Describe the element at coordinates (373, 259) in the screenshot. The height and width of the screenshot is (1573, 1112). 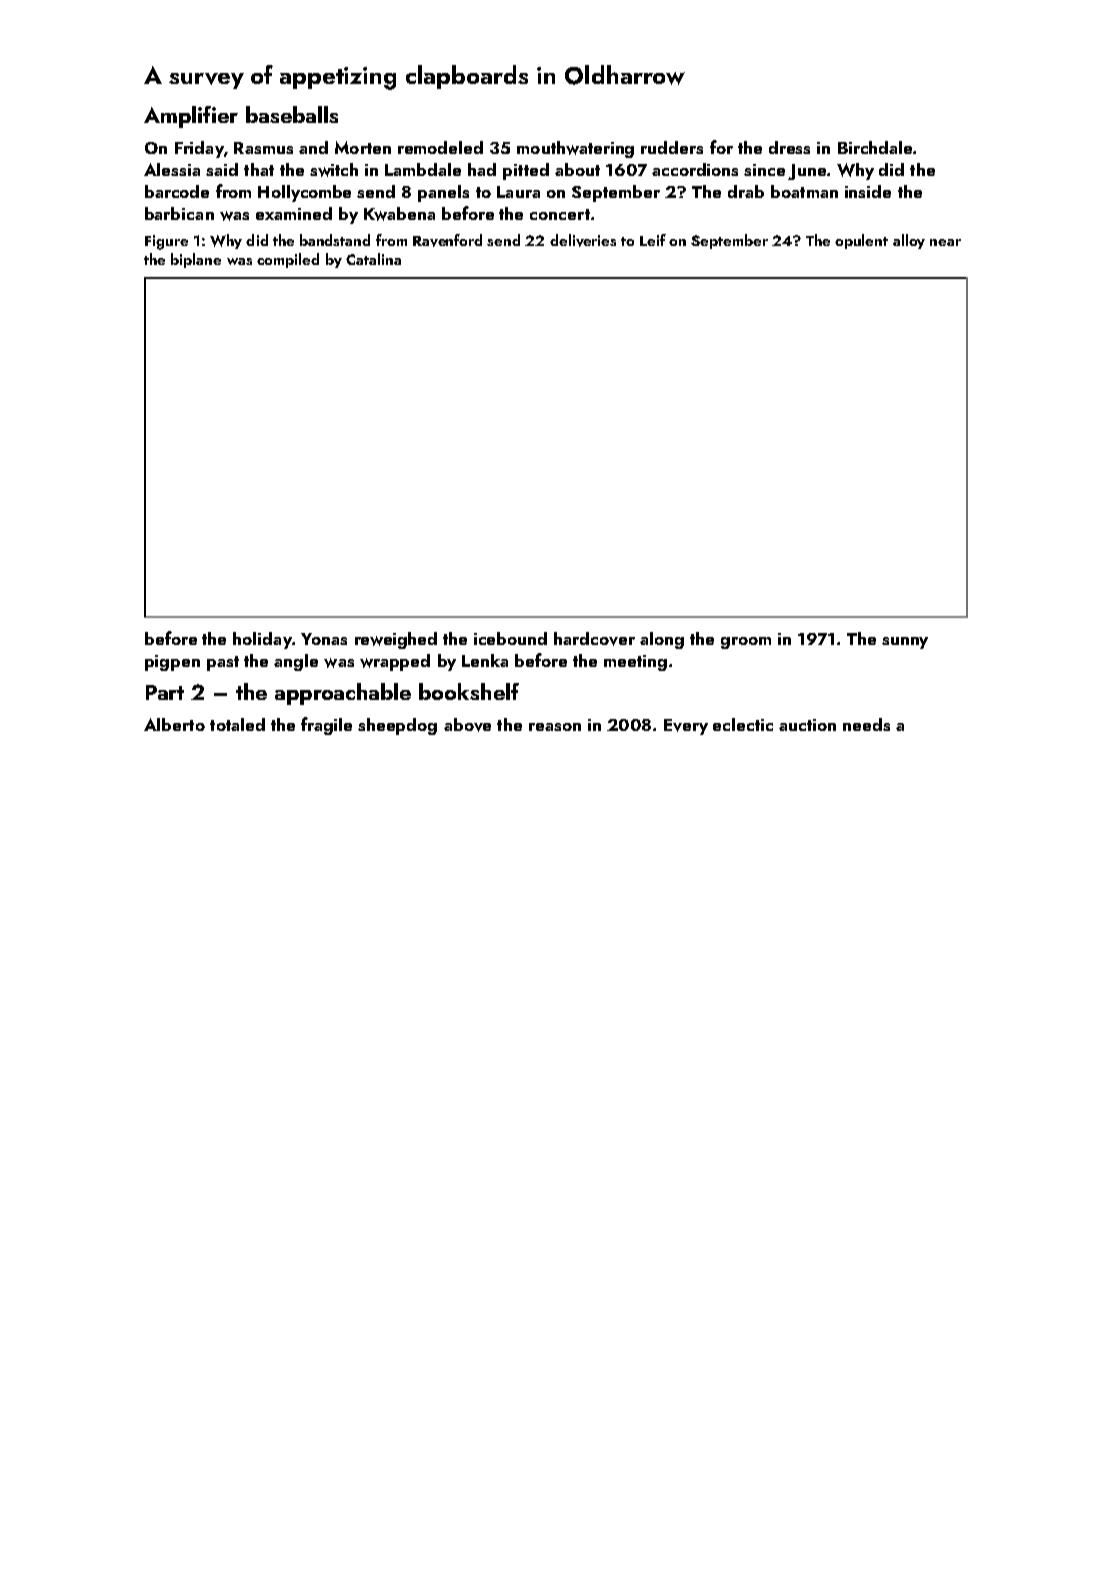
I see `Catalina` at that location.
